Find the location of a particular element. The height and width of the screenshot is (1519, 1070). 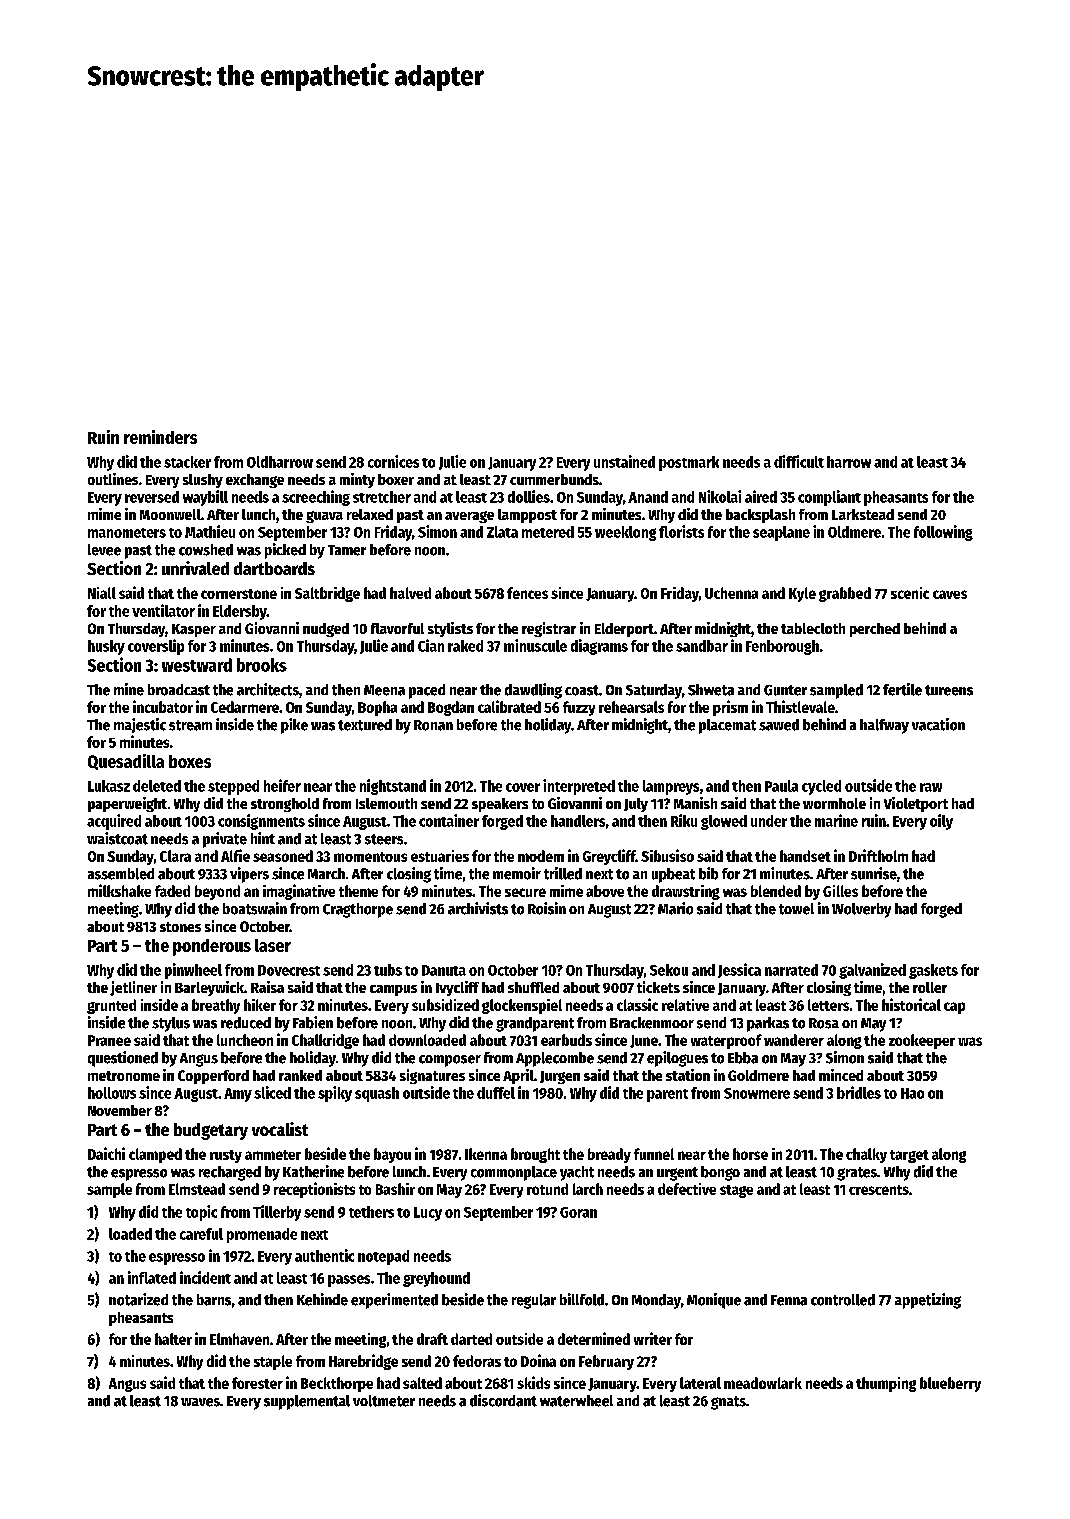

writer is located at coordinates (653, 1338).
